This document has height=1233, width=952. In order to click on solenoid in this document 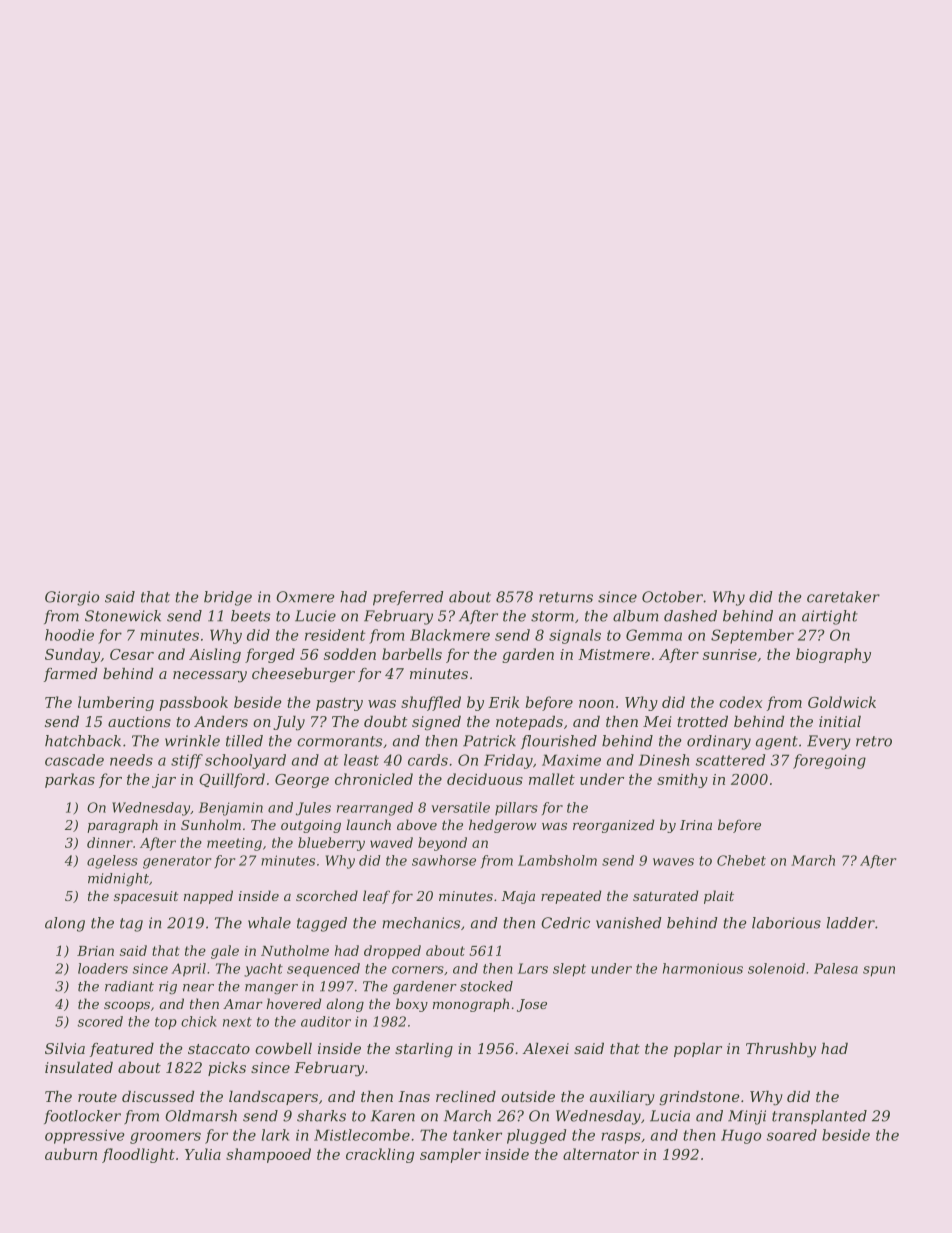, I will do `click(776, 968)`.
